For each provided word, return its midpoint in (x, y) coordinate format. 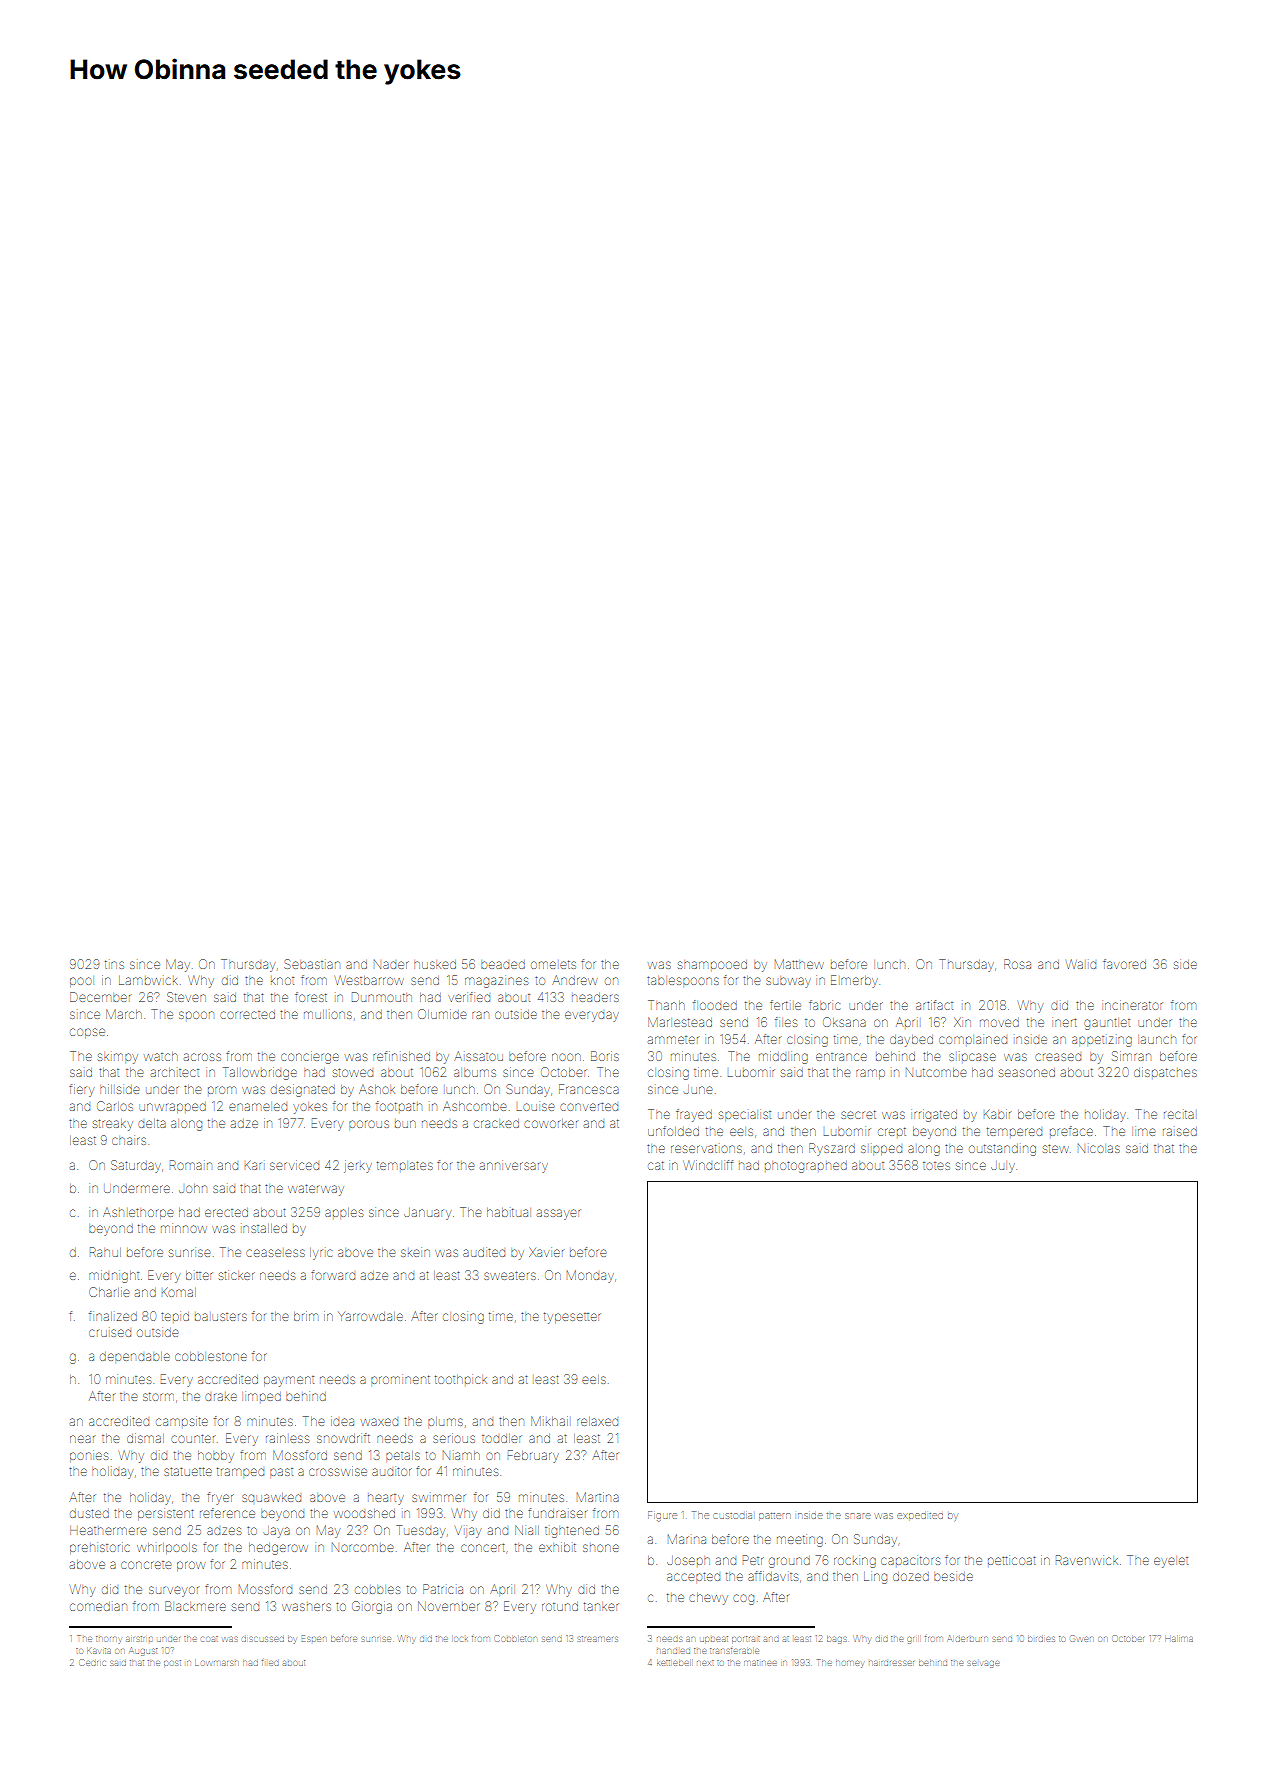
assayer (559, 1214)
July (1003, 1167)
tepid (175, 1316)
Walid (1081, 964)
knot (282, 981)
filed (270, 1663)
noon (566, 1057)
